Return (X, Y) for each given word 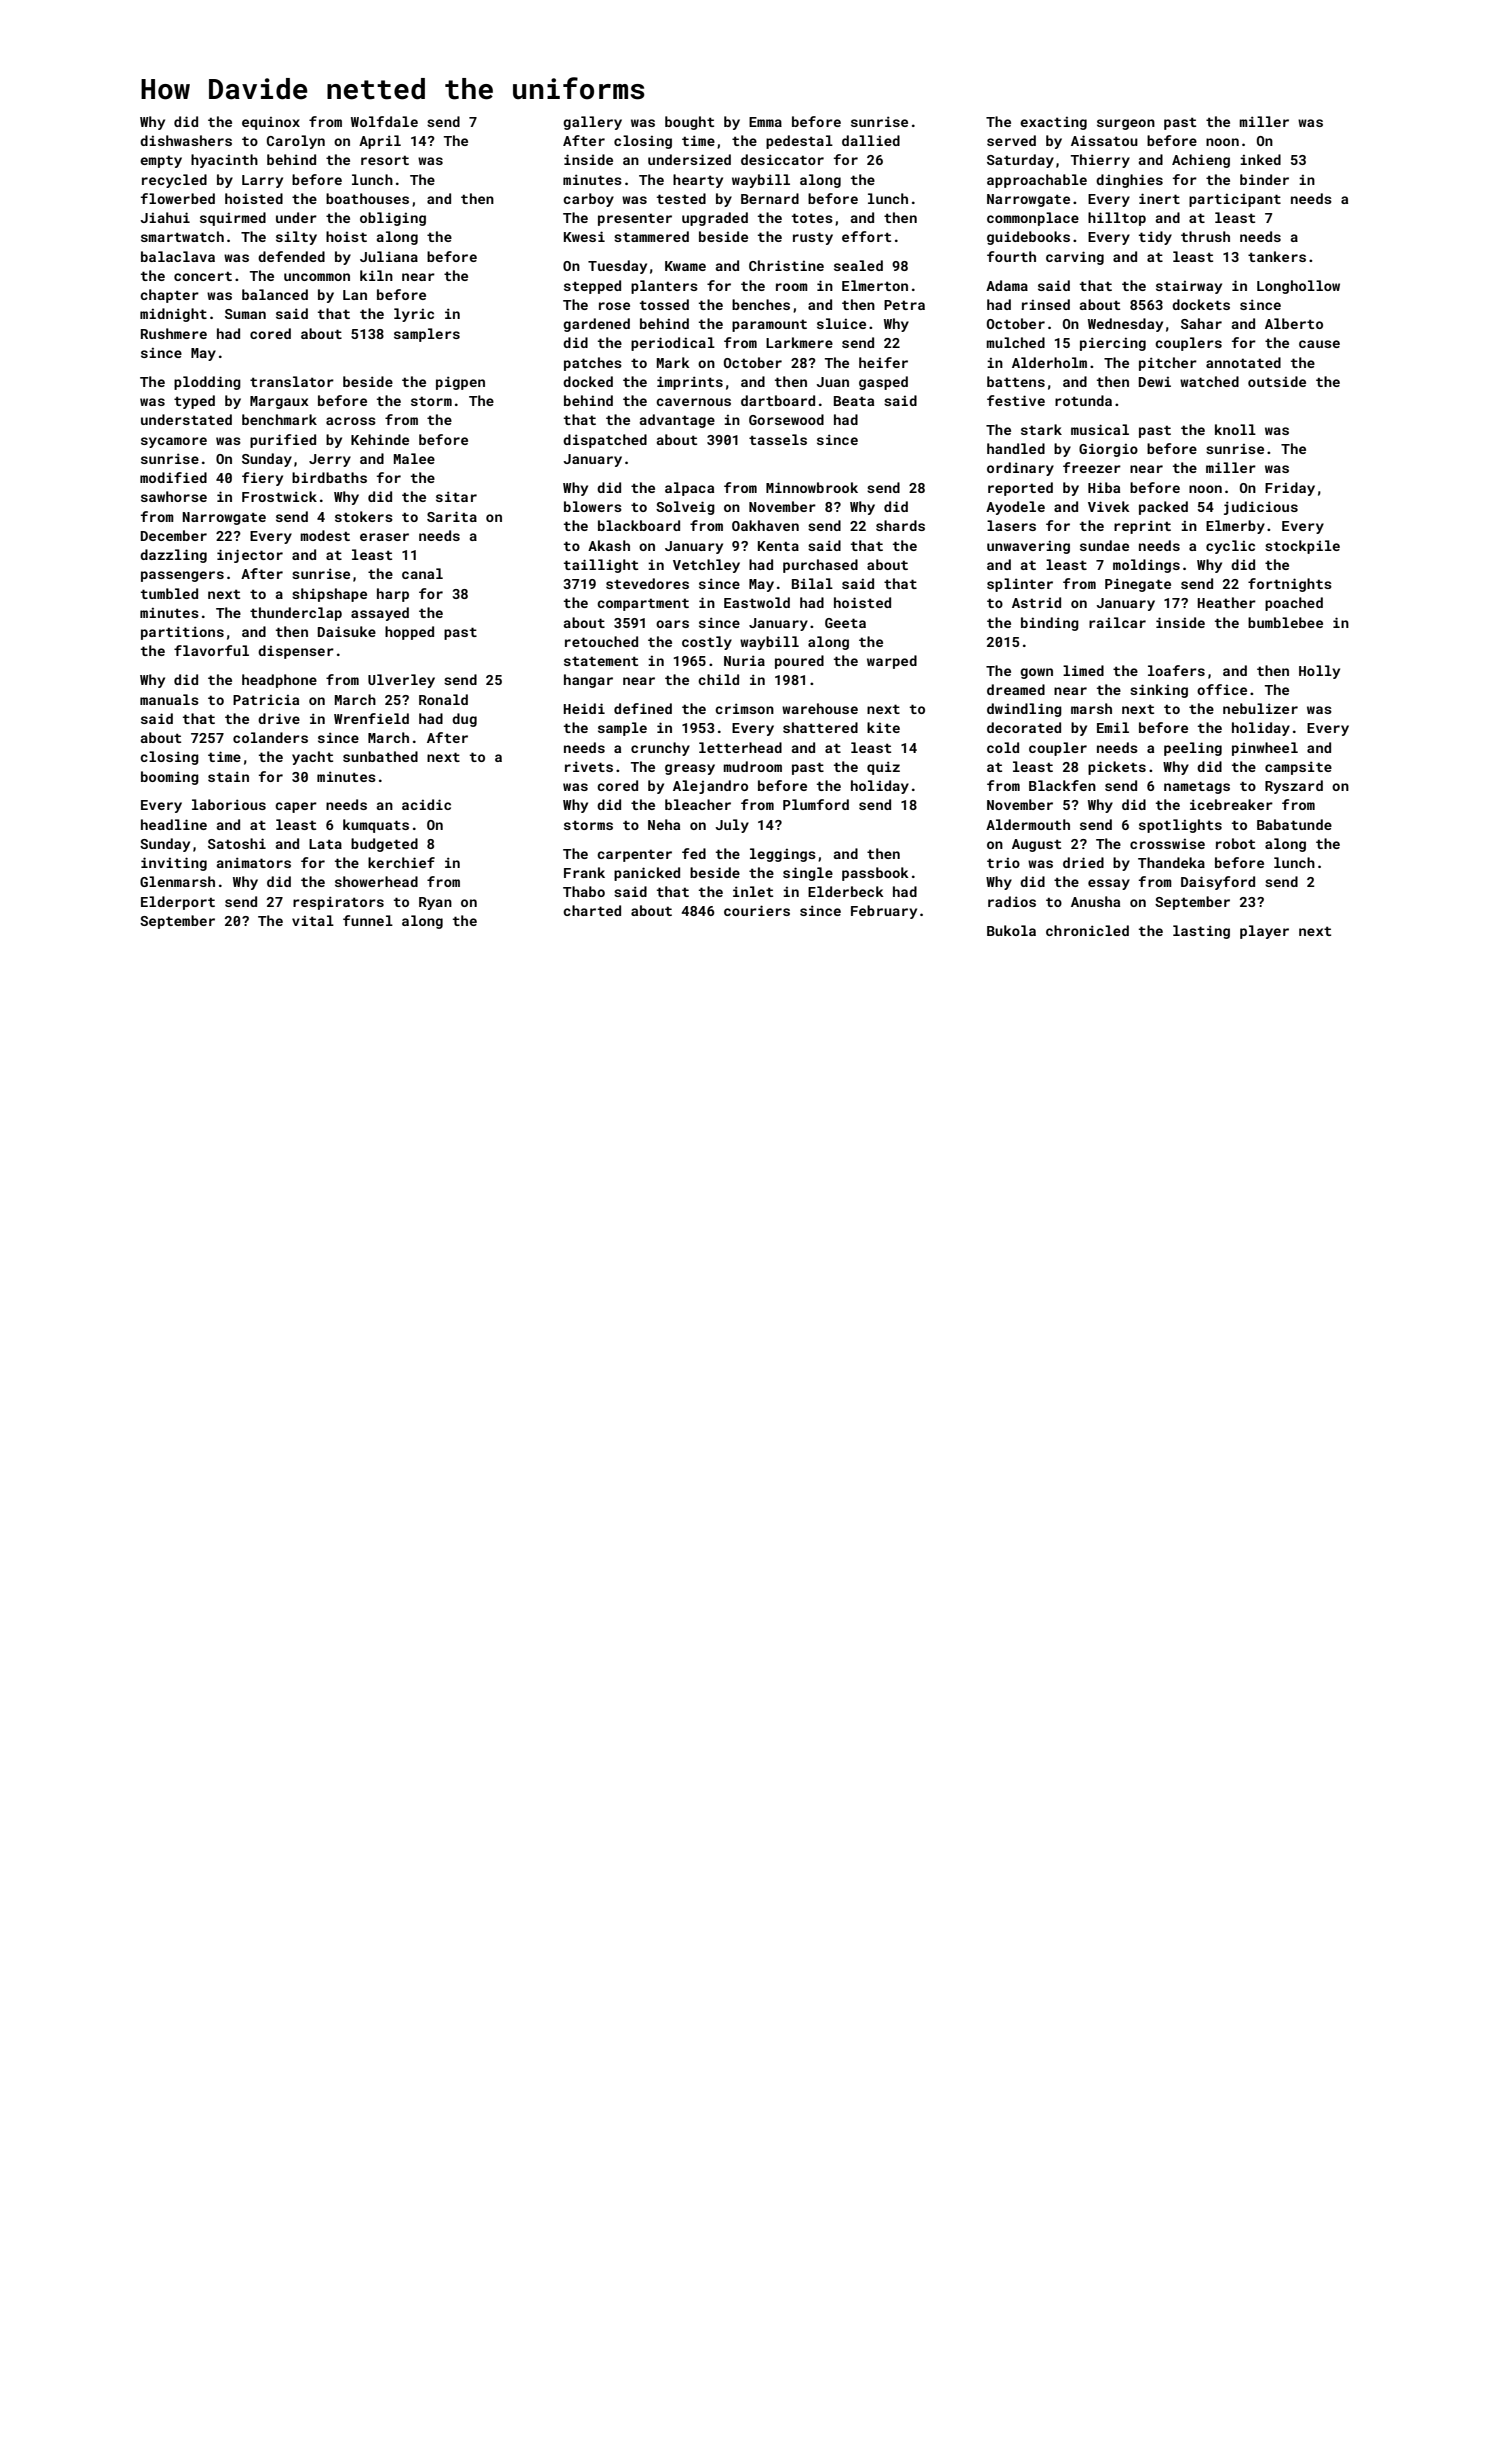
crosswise (1167, 844)
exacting (1053, 123)
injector (250, 556)
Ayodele (1015, 508)
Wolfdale (384, 121)
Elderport (178, 903)
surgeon (1126, 124)
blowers (593, 506)
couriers (757, 910)
